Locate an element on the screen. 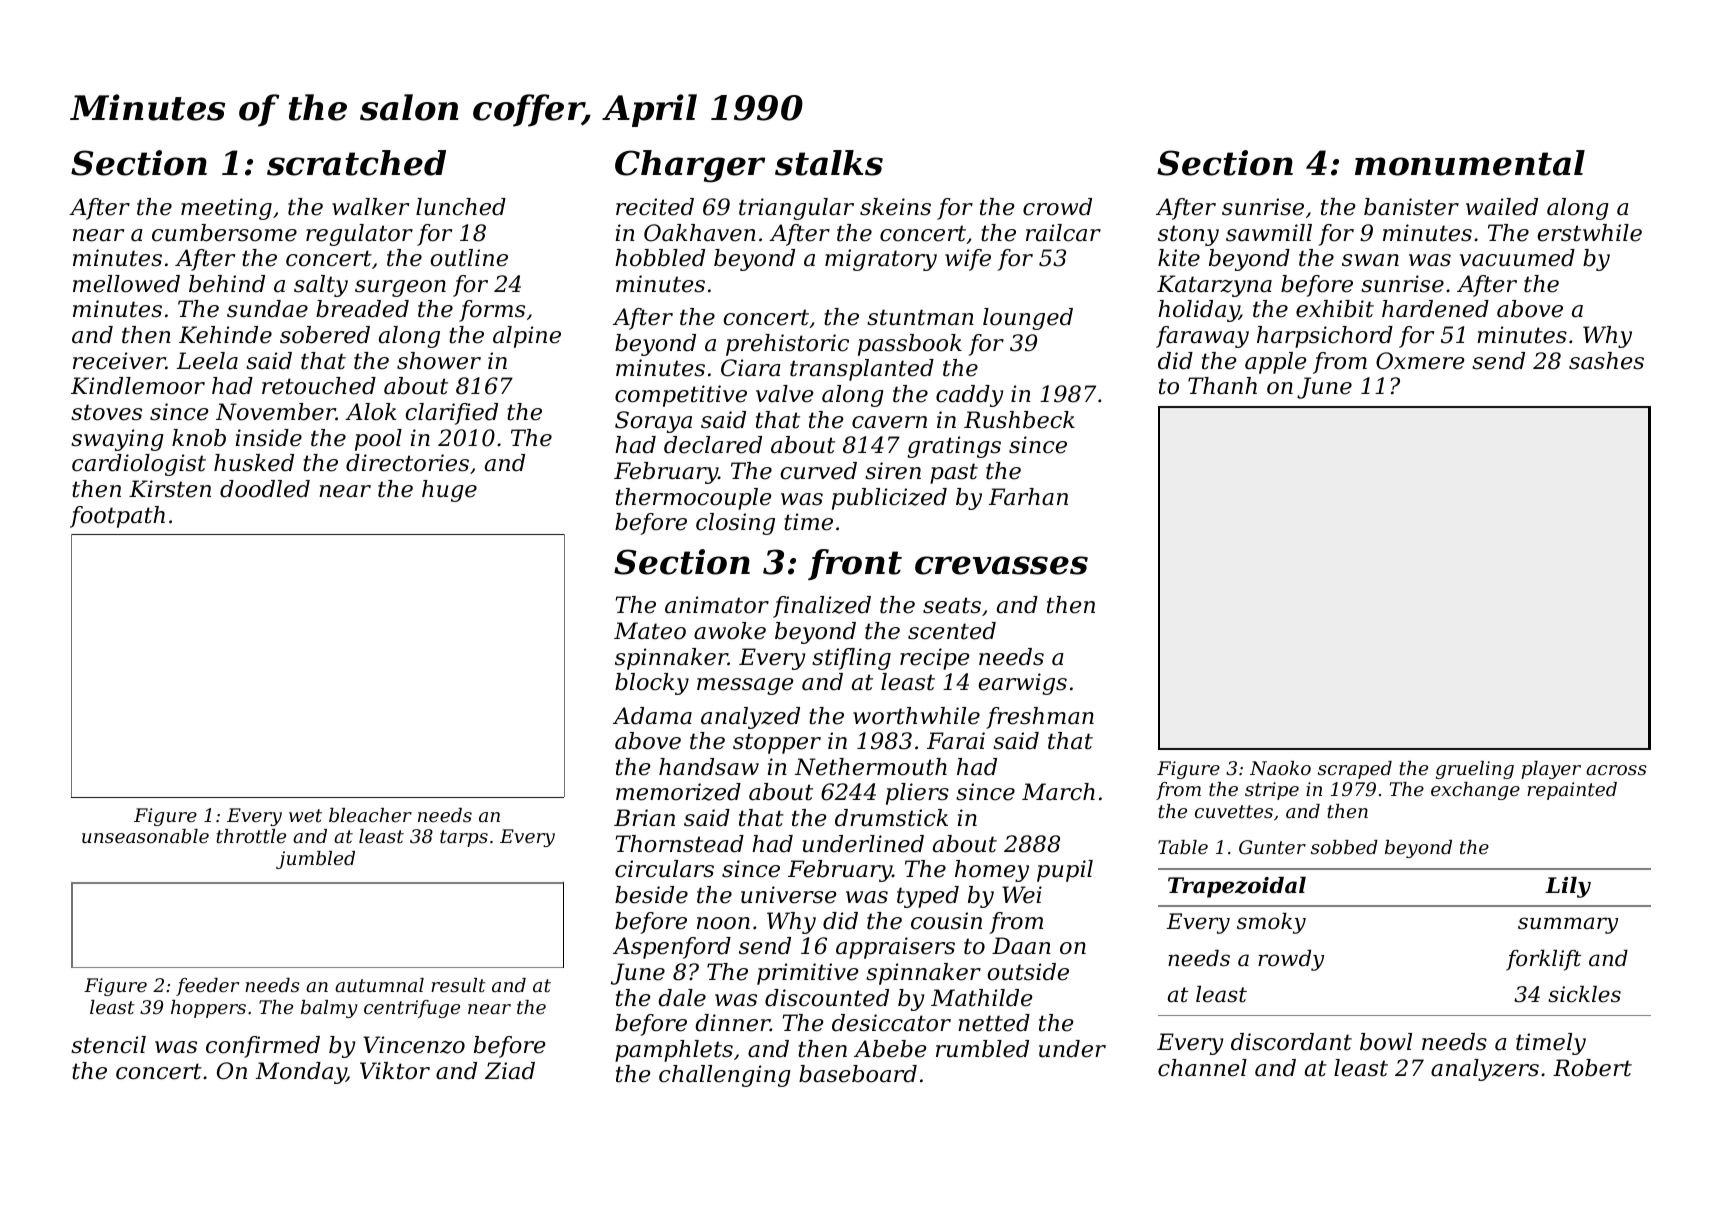  sashes is located at coordinates (1606, 361).
